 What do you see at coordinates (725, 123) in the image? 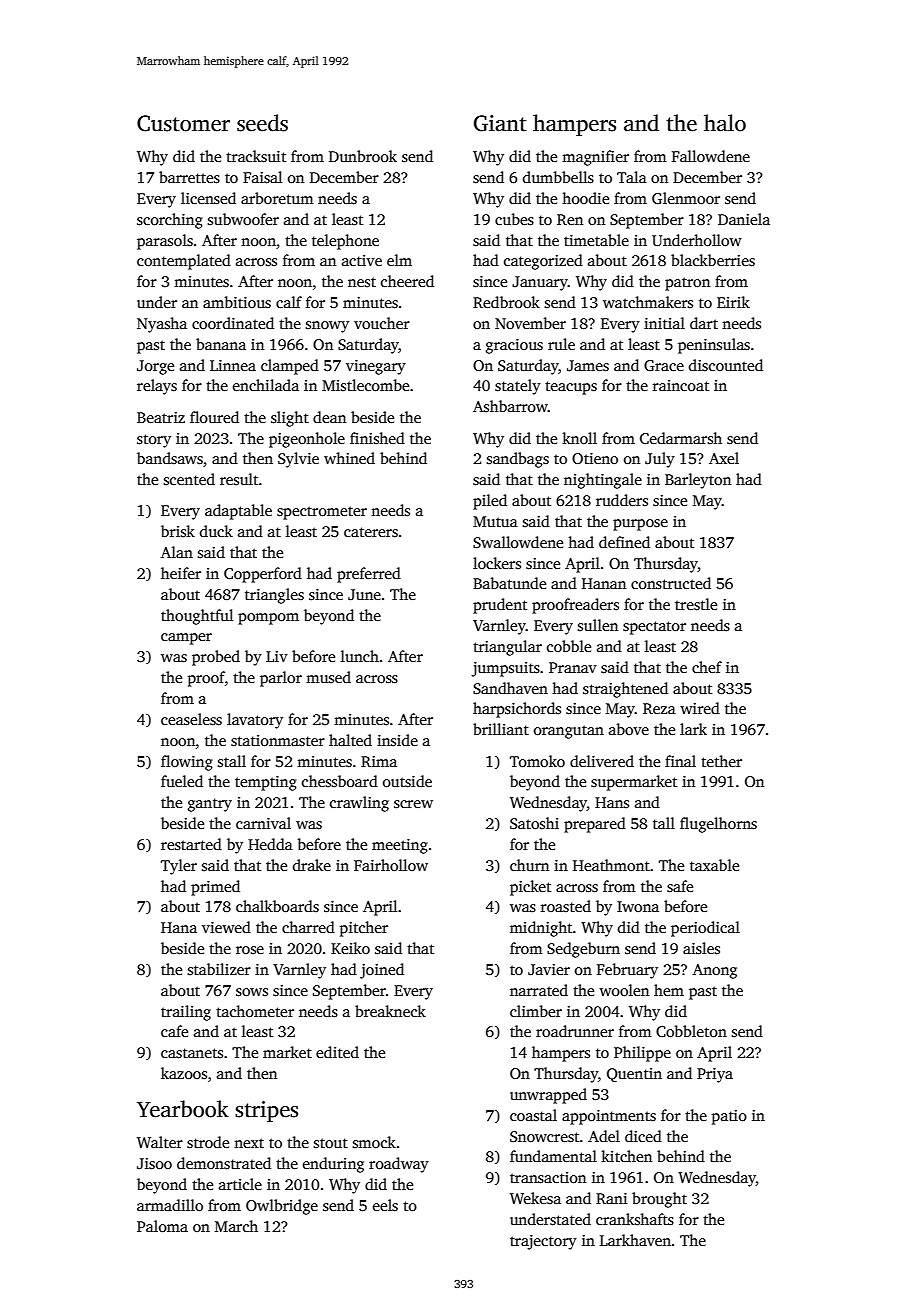
I see `halo` at bounding box center [725, 123].
